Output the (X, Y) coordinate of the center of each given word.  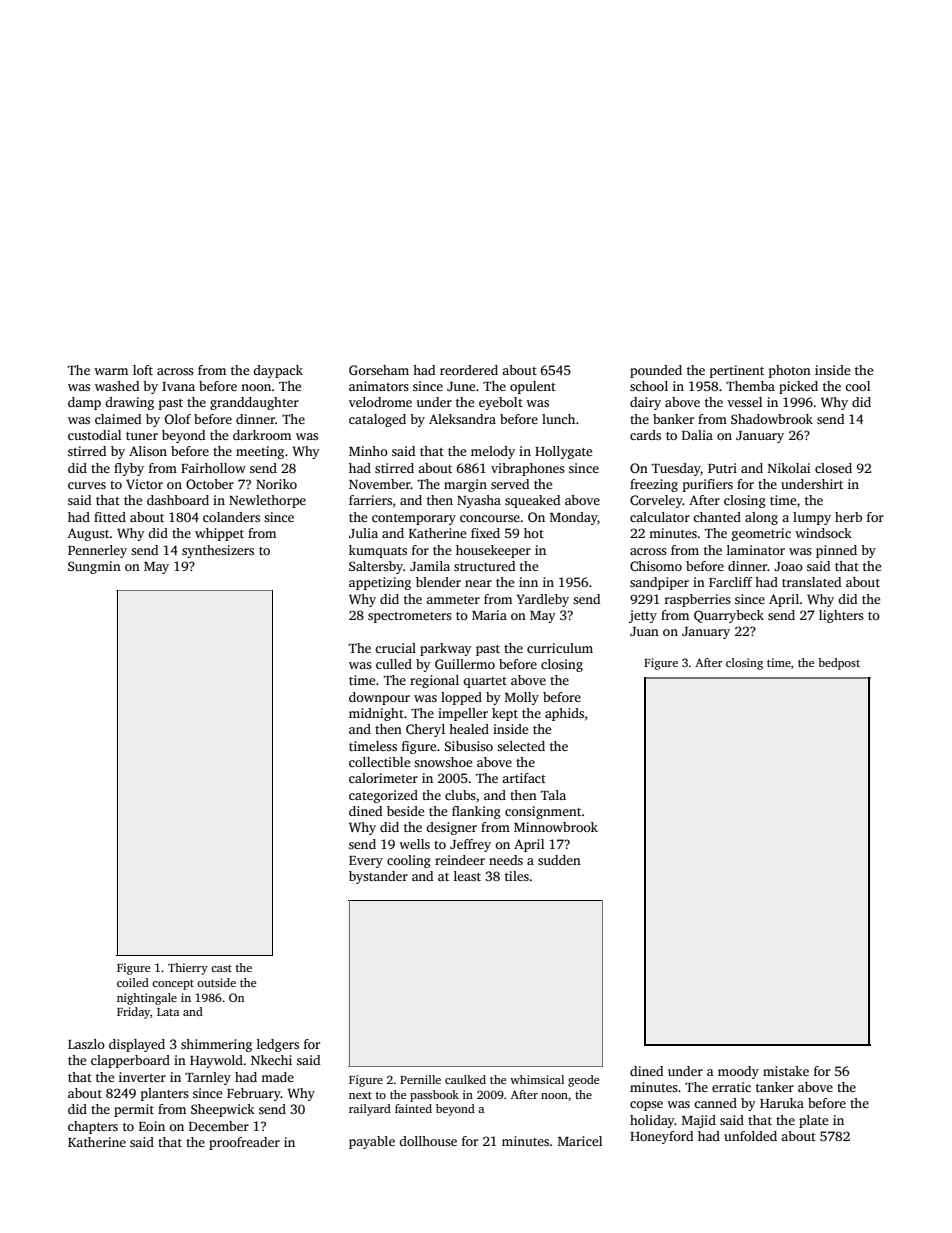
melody (493, 452)
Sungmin (94, 567)
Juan (644, 631)
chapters (93, 1127)
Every (366, 862)
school (649, 386)
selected (521, 746)
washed (117, 386)
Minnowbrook (556, 827)
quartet (485, 682)
